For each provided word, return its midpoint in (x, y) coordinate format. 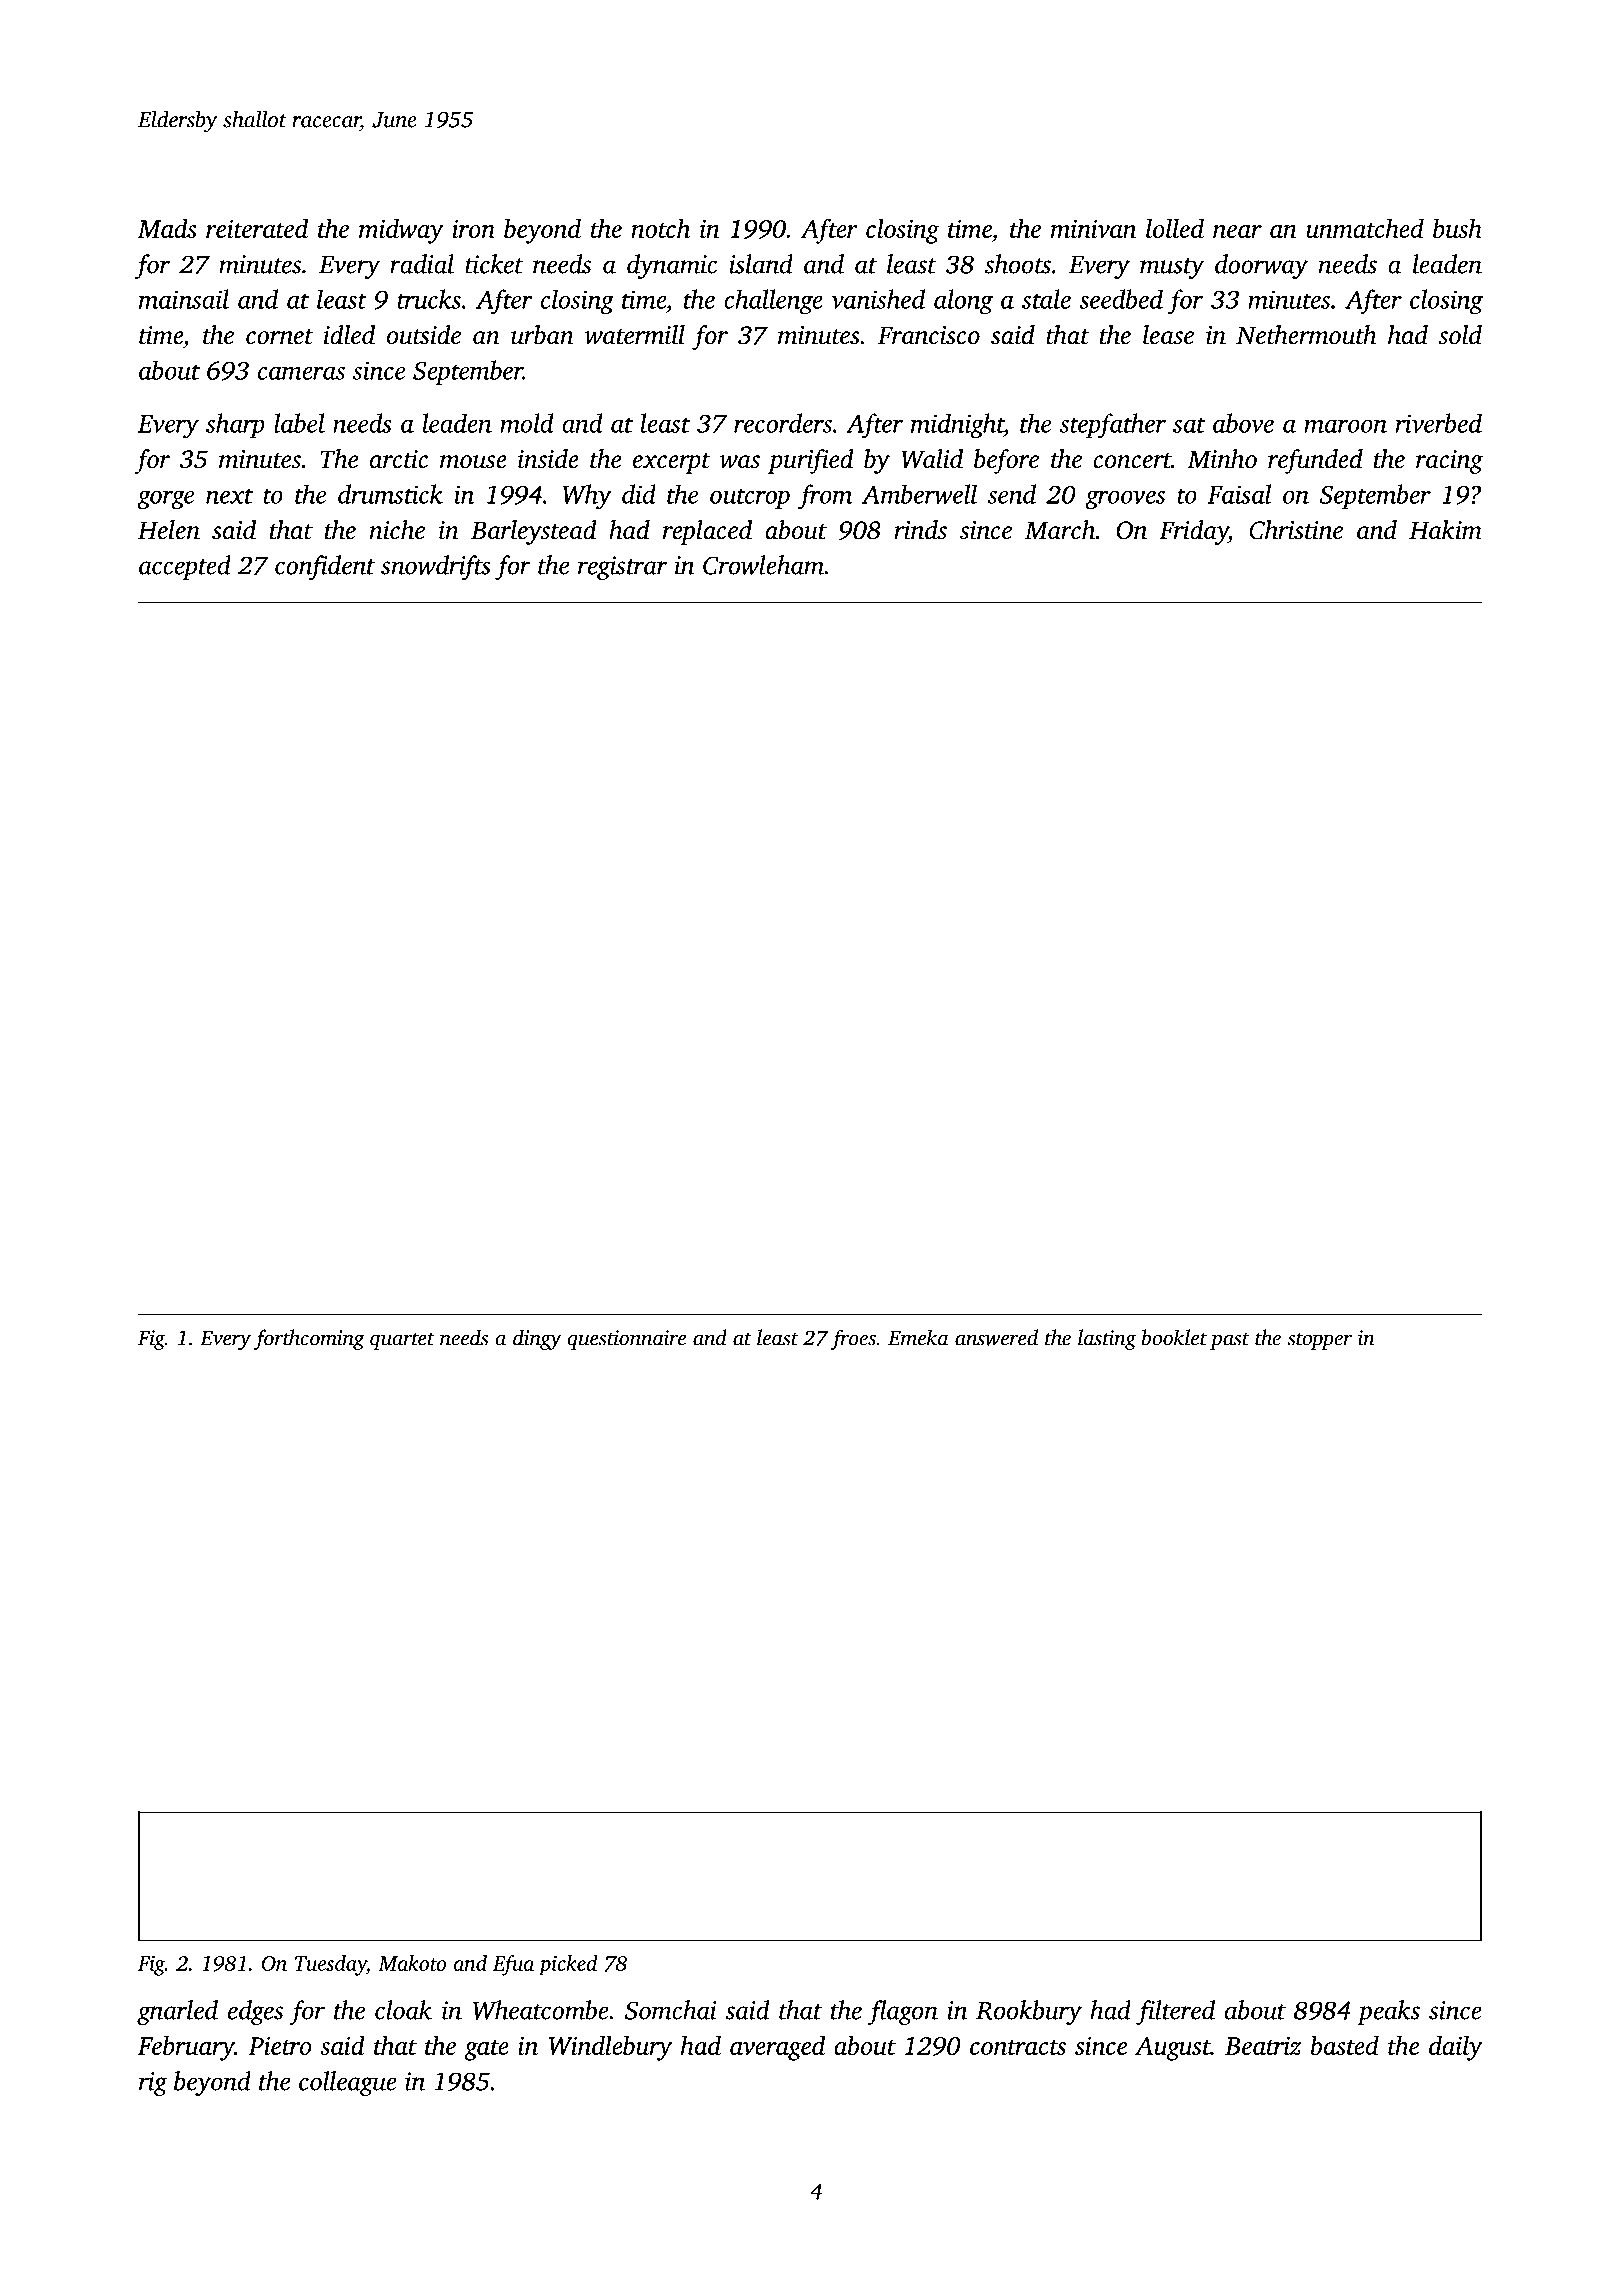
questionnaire (626, 1340)
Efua (513, 1965)
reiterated (257, 228)
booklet (1174, 1337)
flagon (903, 2012)
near (1237, 231)
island (761, 264)
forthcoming (309, 1339)
